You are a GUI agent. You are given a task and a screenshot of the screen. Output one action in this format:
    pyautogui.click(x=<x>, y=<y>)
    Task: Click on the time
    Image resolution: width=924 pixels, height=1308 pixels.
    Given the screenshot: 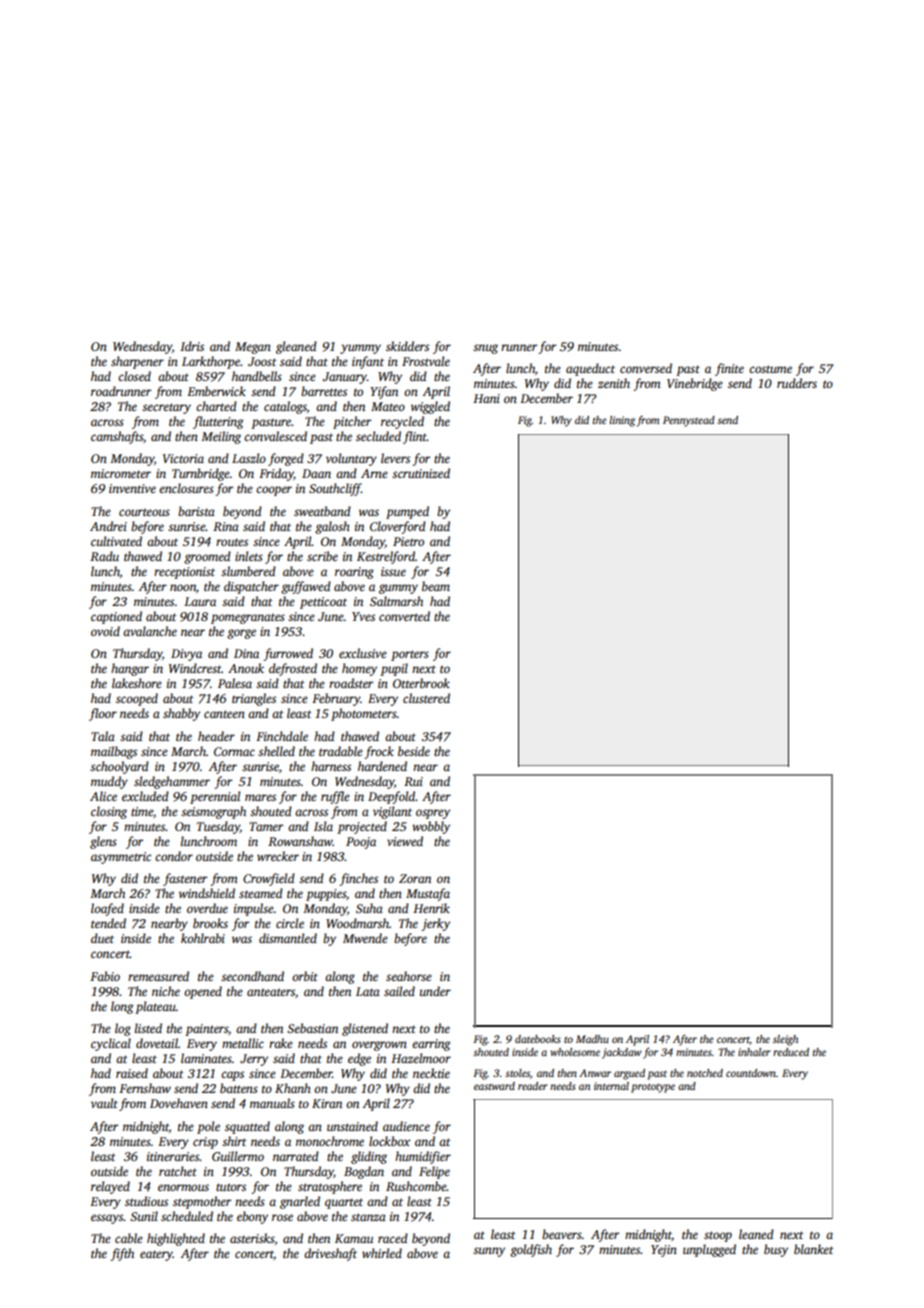 What is the action you would take?
    pyautogui.click(x=142, y=811)
